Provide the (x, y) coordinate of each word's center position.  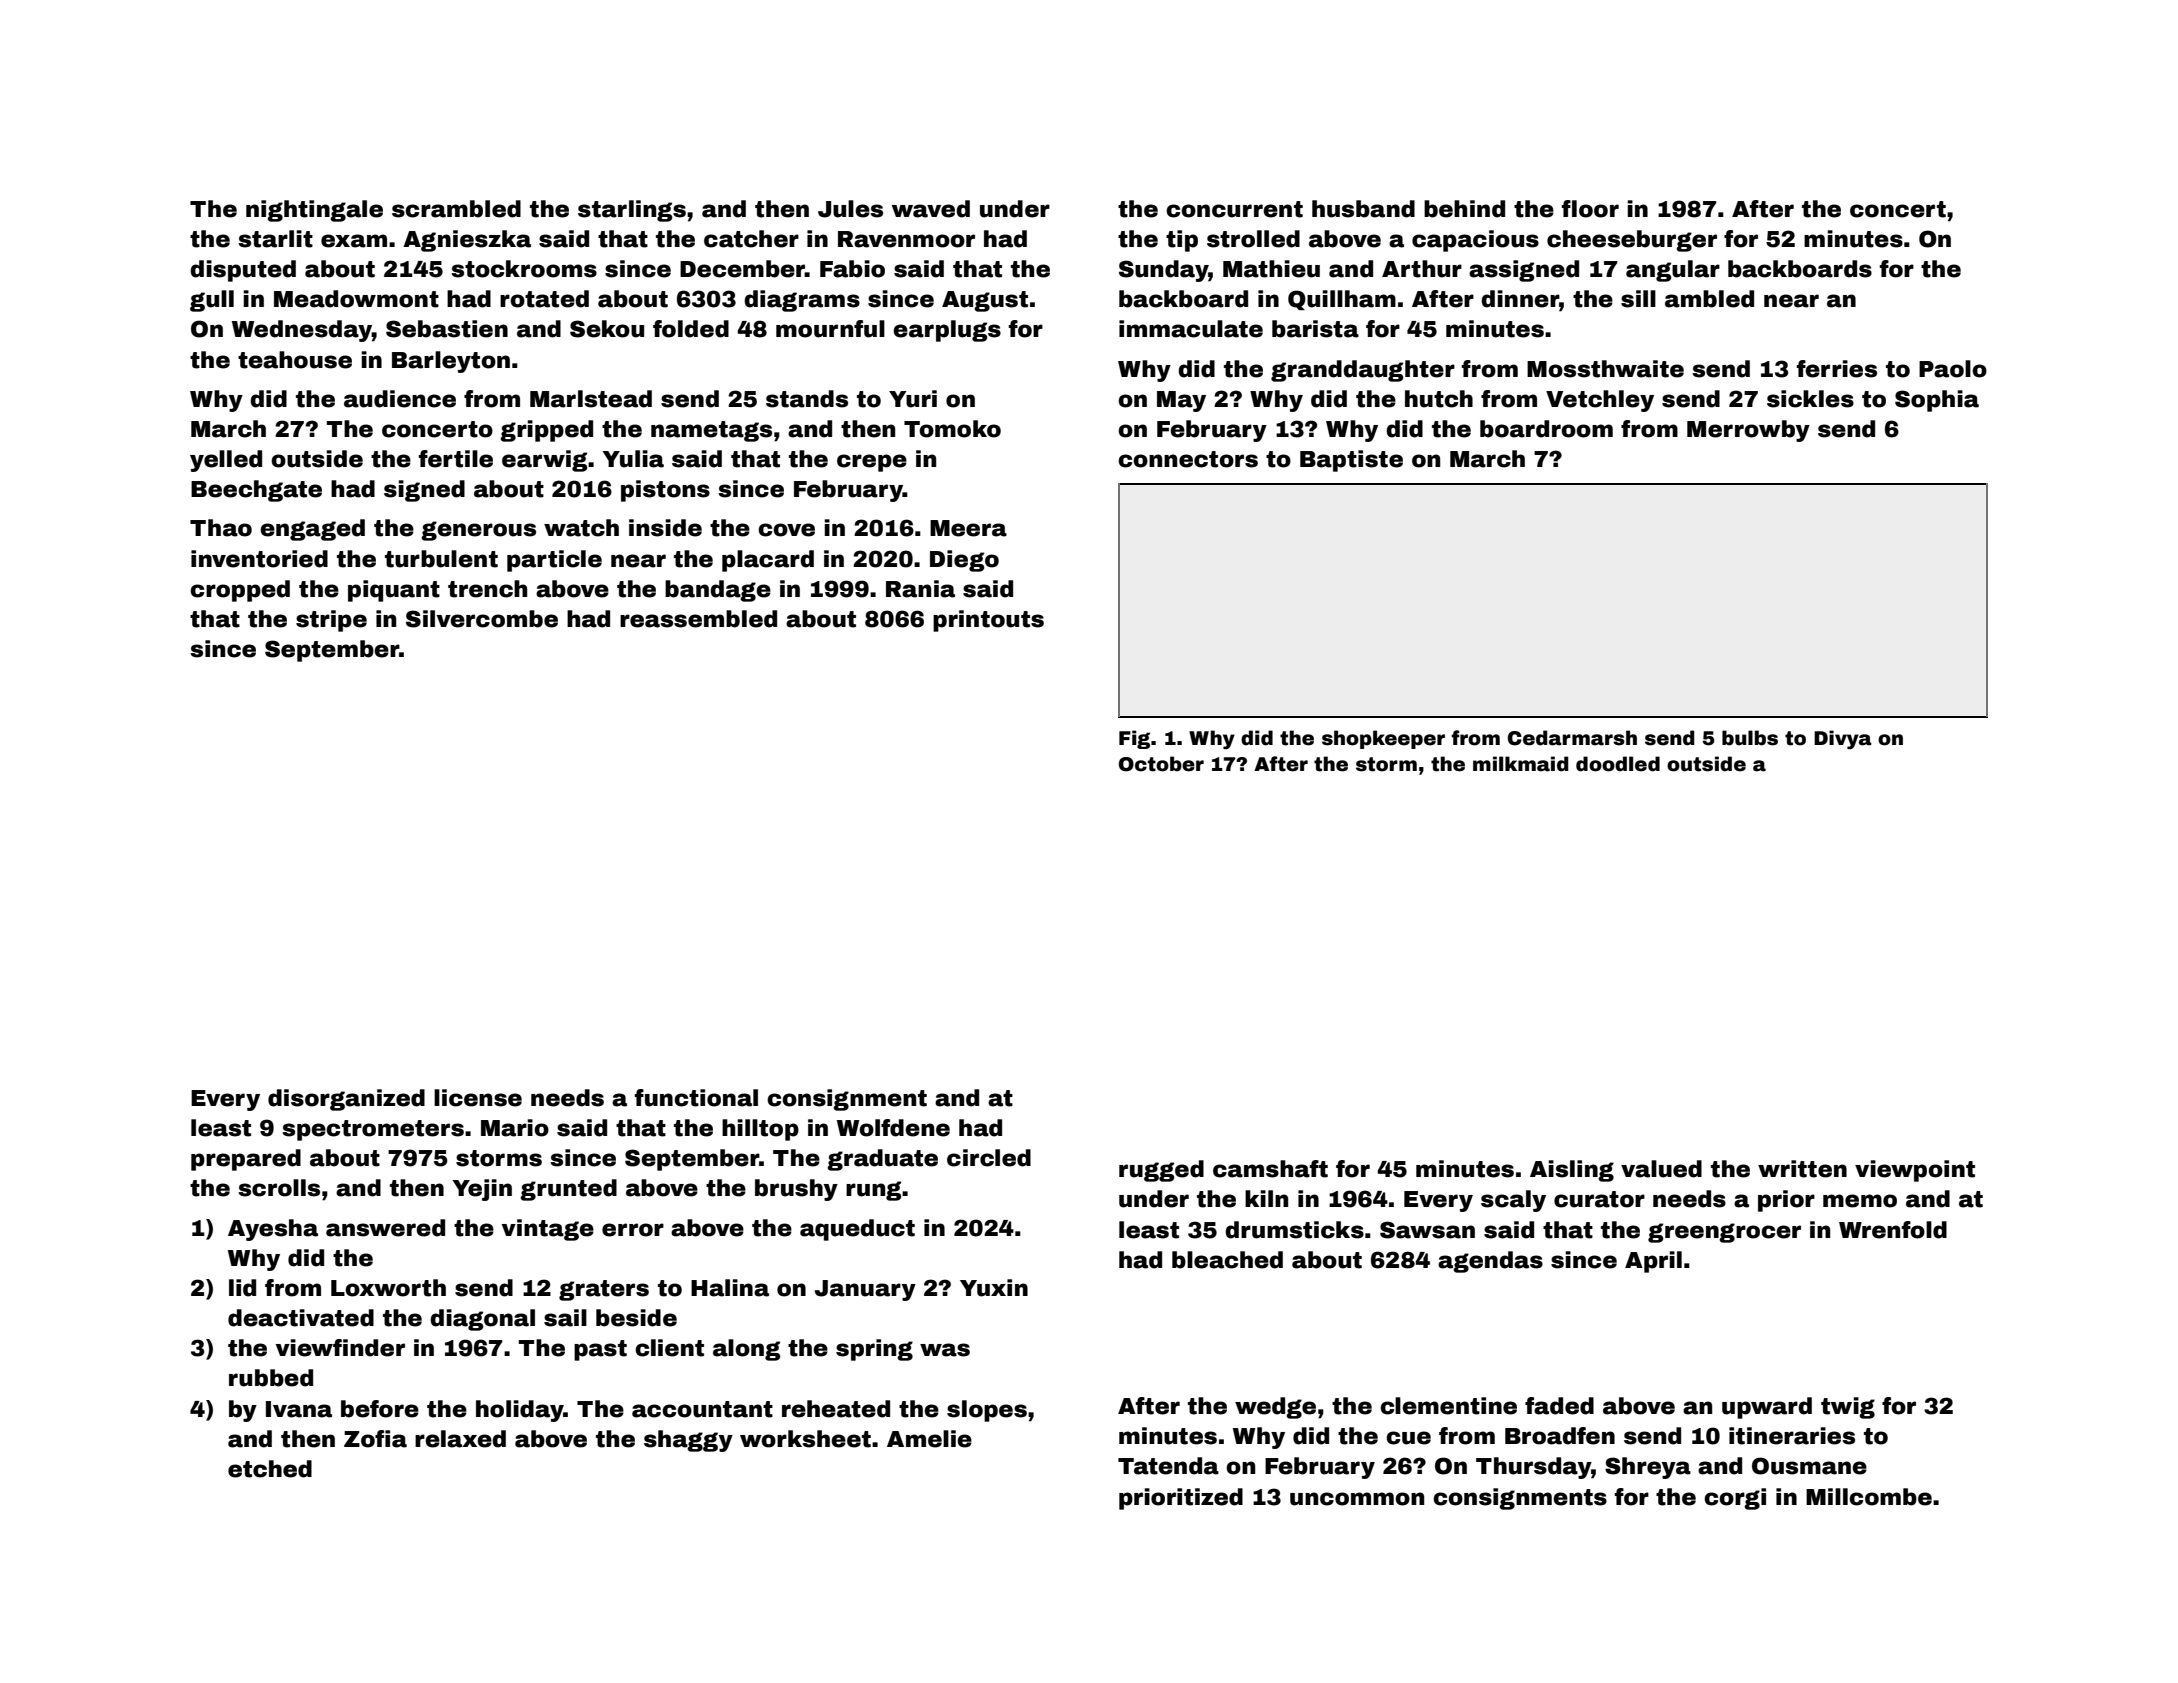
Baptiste (1351, 461)
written (1802, 1169)
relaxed (460, 1439)
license (478, 1098)
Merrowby (1748, 431)
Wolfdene (893, 1128)
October (1161, 764)
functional (696, 1098)
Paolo (1953, 369)
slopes (987, 1411)
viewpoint (1915, 1171)
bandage (718, 591)
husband (1363, 209)
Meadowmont (356, 299)
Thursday (1533, 1468)
